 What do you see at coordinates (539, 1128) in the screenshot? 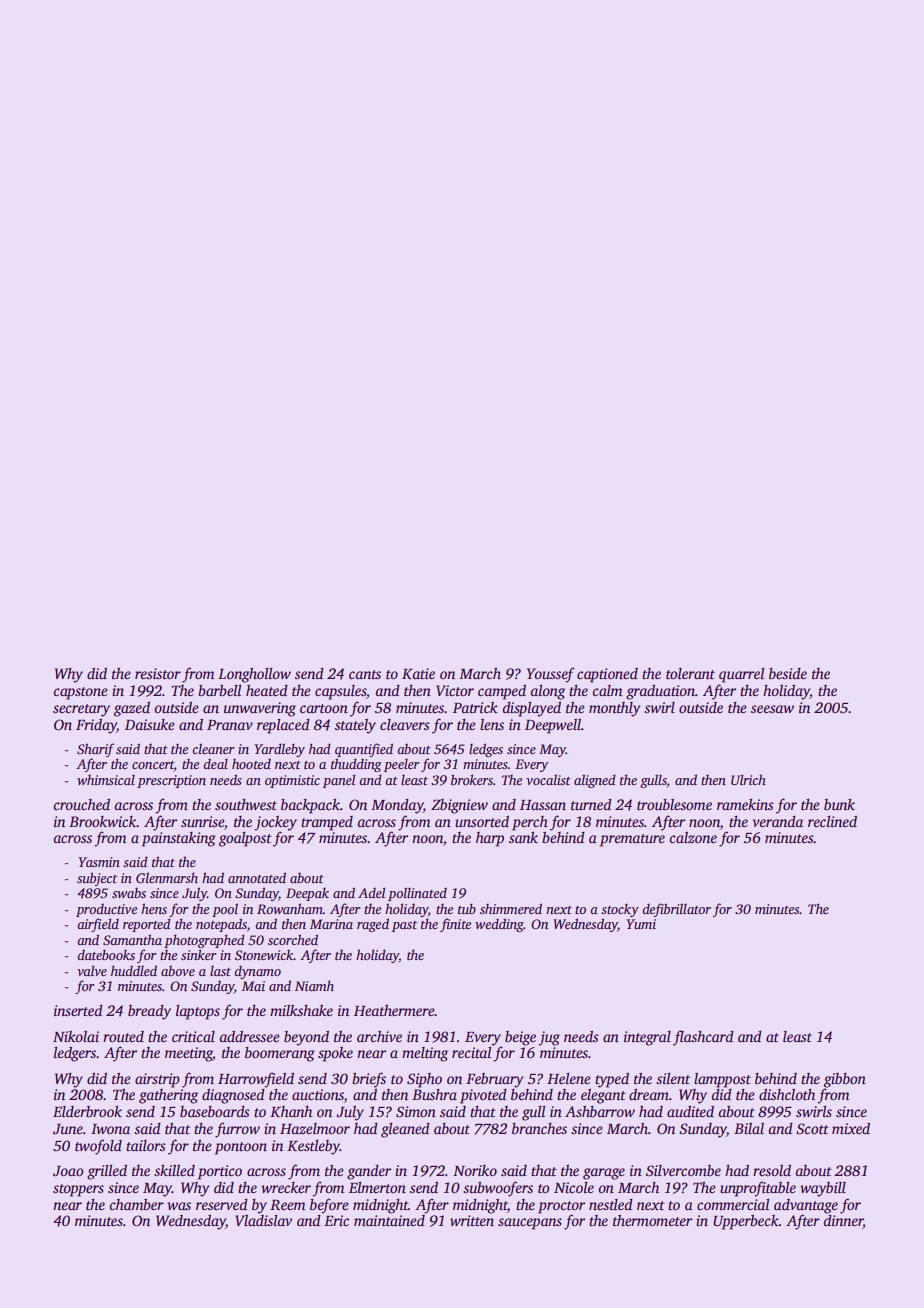
I see `branches` at bounding box center [539, 1128].
